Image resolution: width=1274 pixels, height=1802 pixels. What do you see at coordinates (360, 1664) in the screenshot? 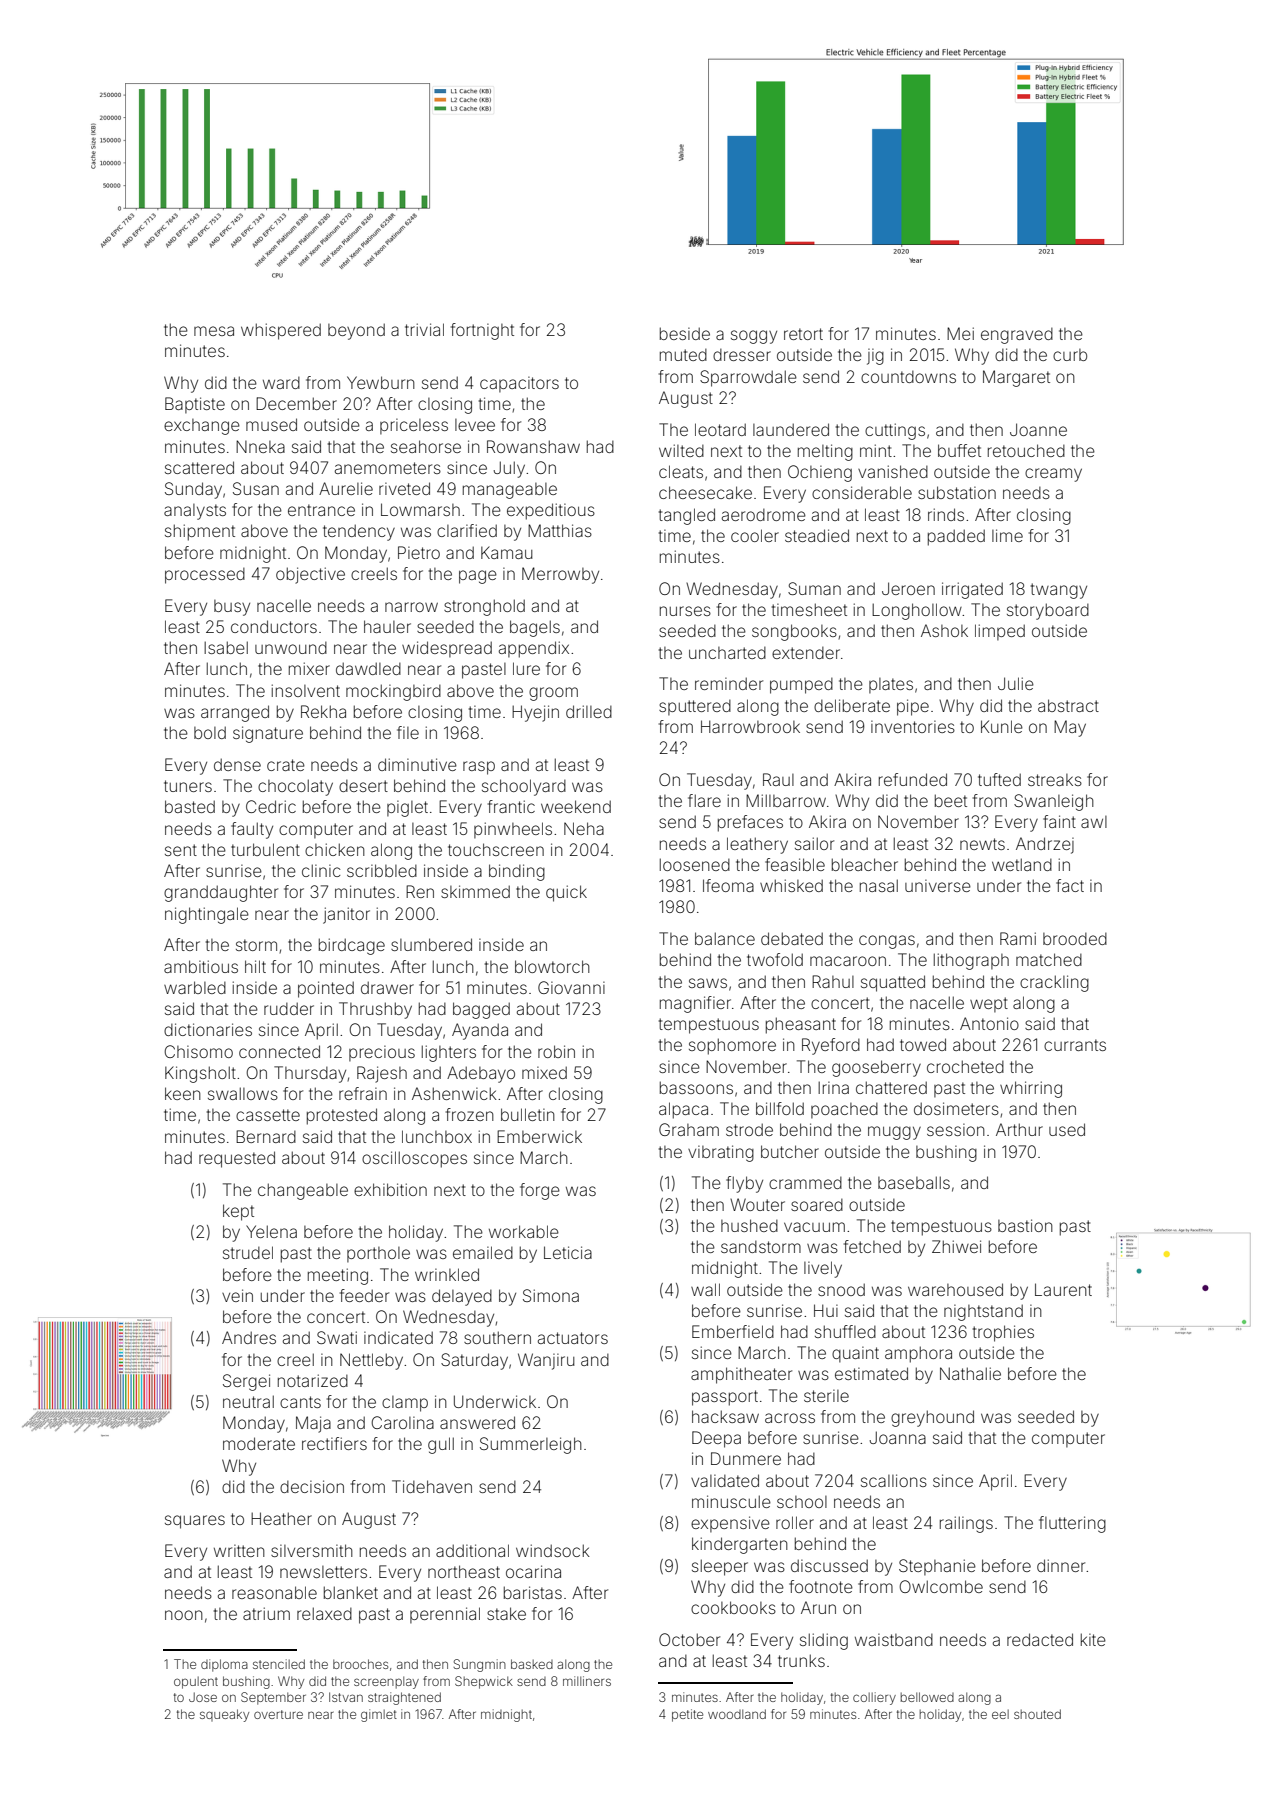
I see `brooches` at bounding box center [360, 1664].
